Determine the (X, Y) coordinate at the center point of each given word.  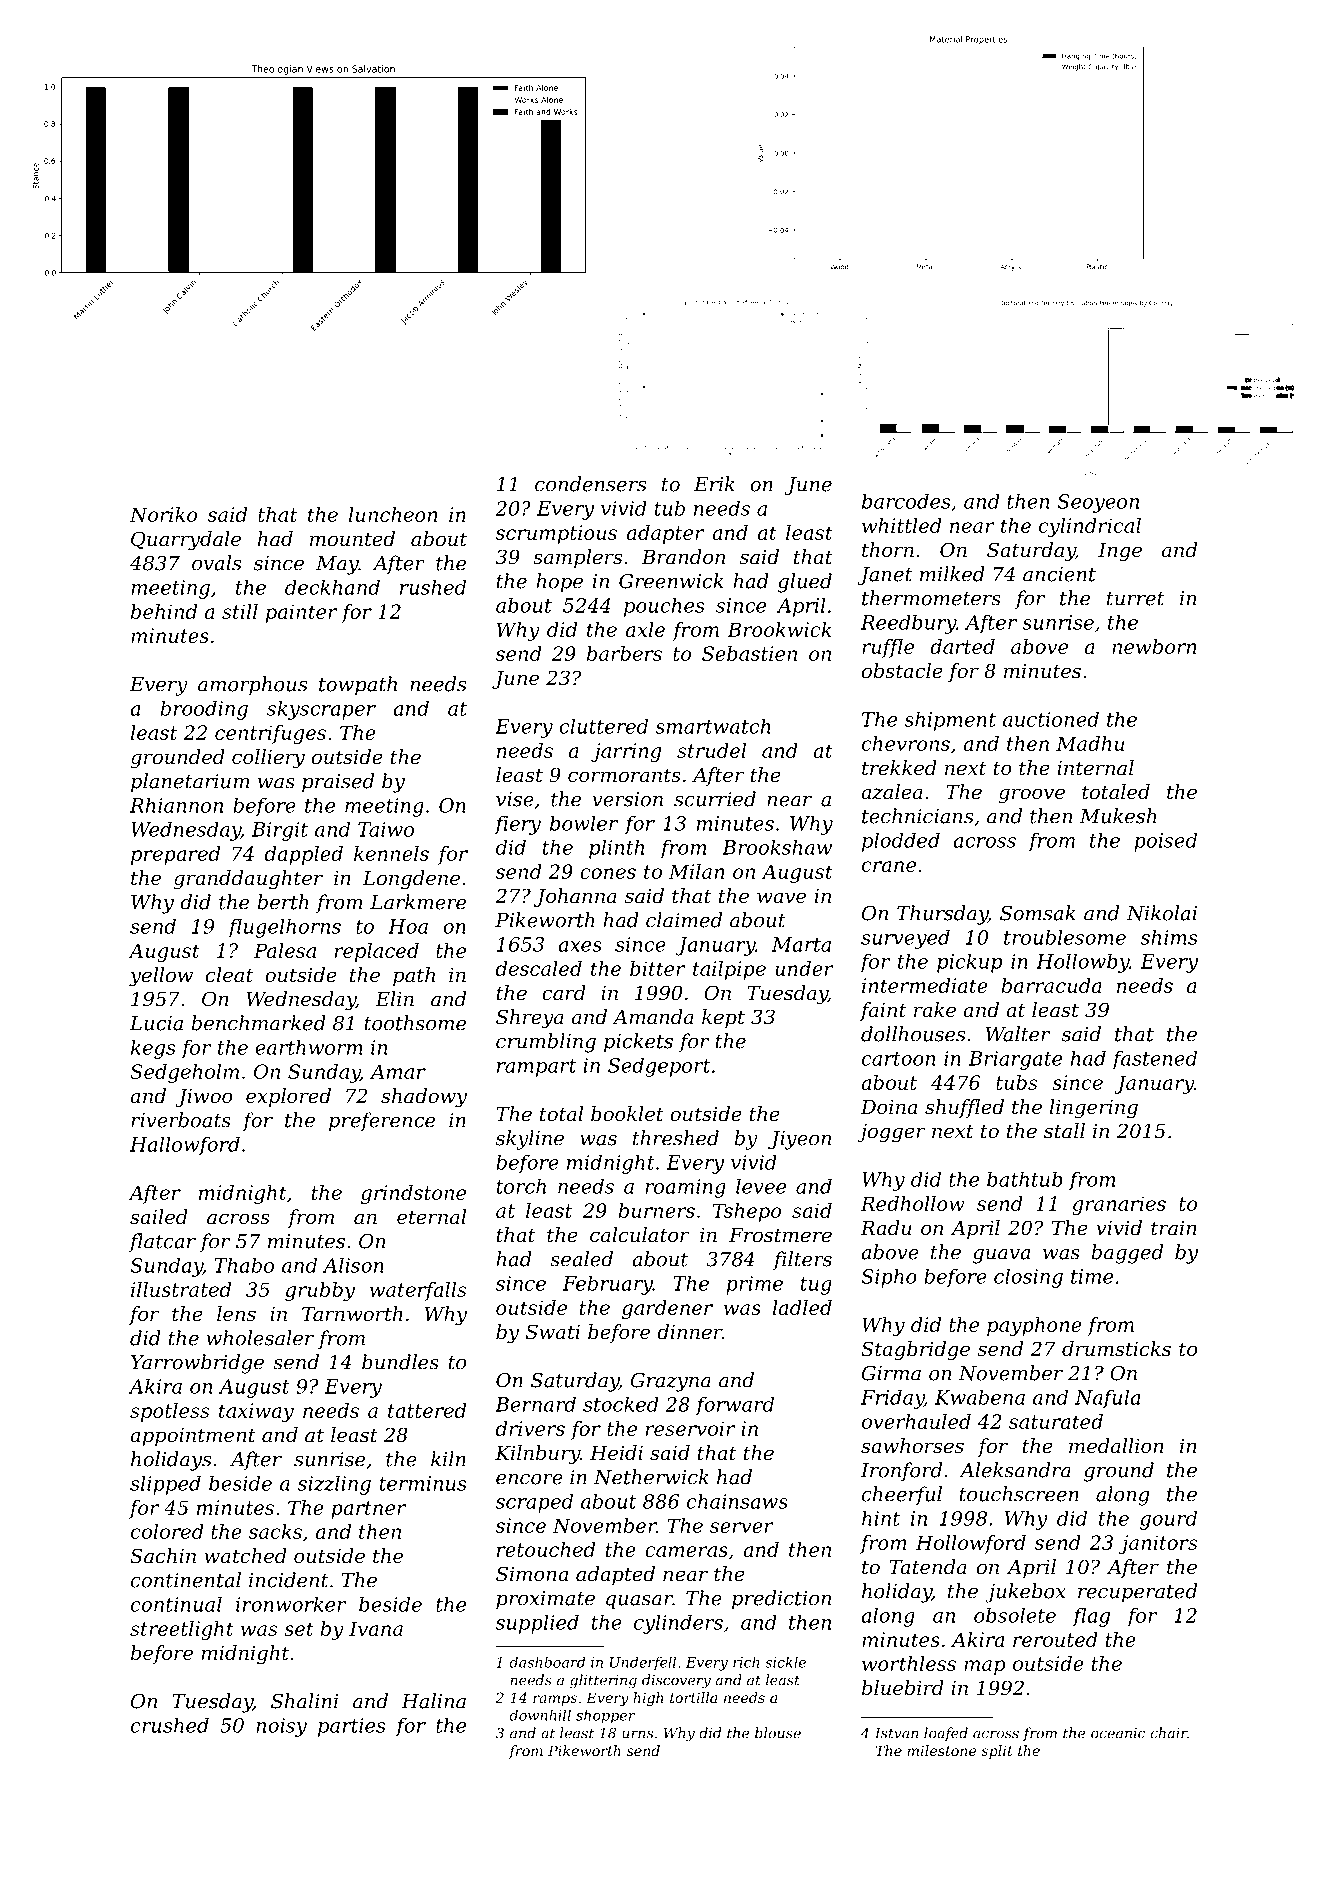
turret (1135, 599)
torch (521, 1186)
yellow (161, 977)
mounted (352, 539)
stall (1064, 1131)
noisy (281, 1727)
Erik (714, 483)
